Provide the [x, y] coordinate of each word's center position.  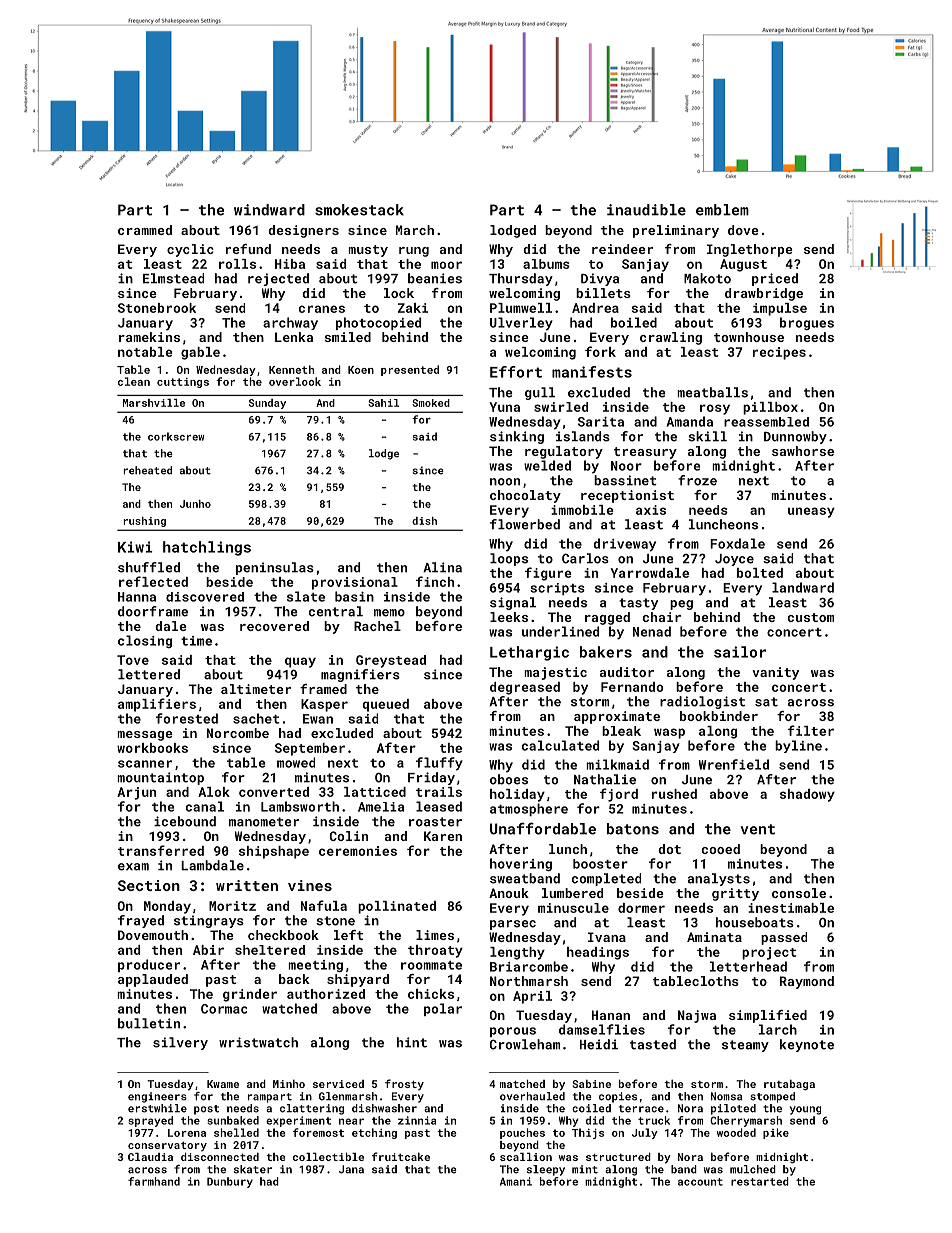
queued [386, 705]
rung [414, 252]
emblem [722, 210]
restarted [760, 1181]
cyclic [190, 250]
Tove [133, 660]
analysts [719, 879]
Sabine [591, 1084]
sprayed [150, 1121]
